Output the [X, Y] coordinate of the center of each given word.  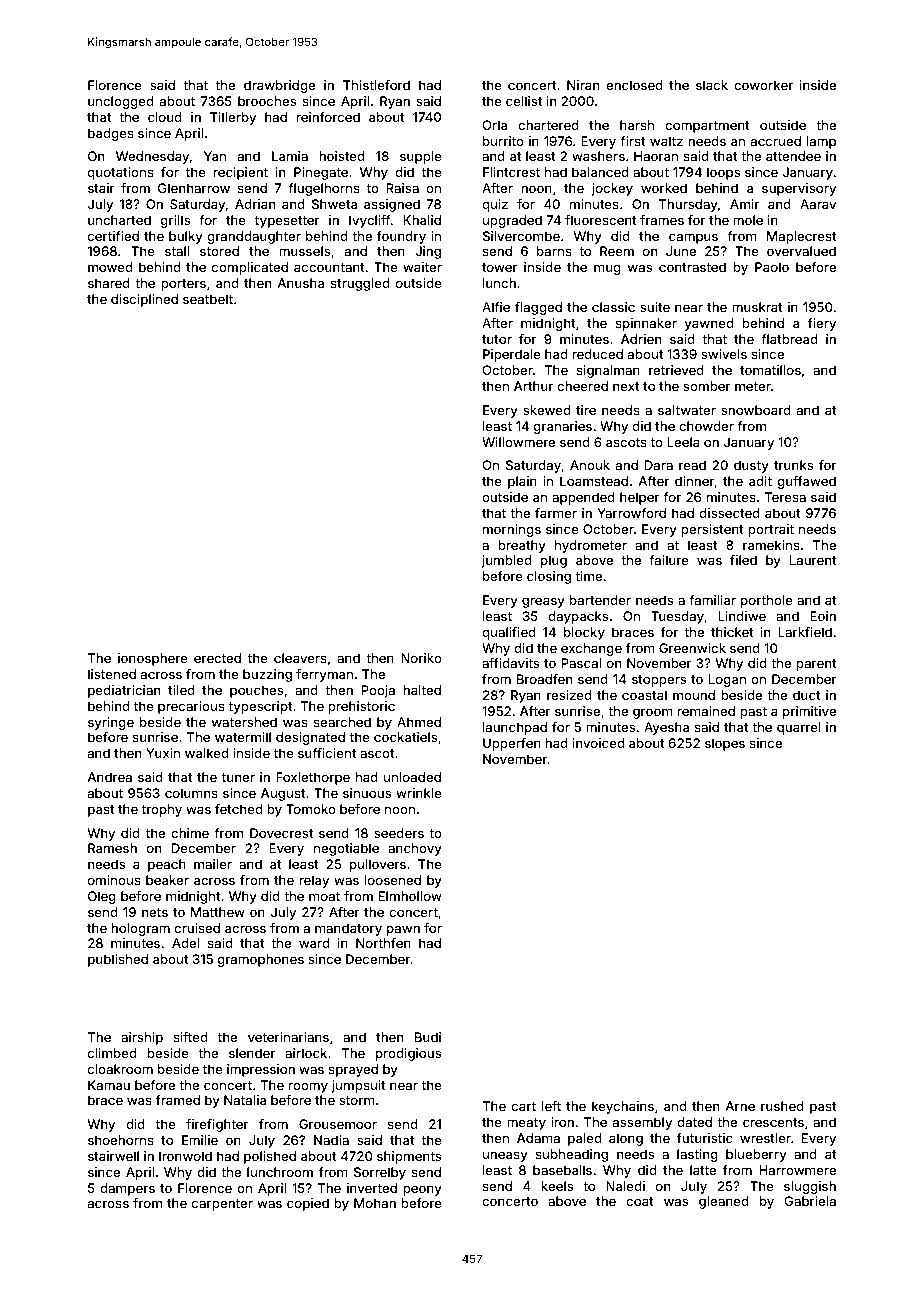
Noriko [421, 658]
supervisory [799, 189]
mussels [304, 251]
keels [557, 1186]
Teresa [785, 497]
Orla [494, 125]
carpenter [222, 1205]
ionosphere [153, 659]
